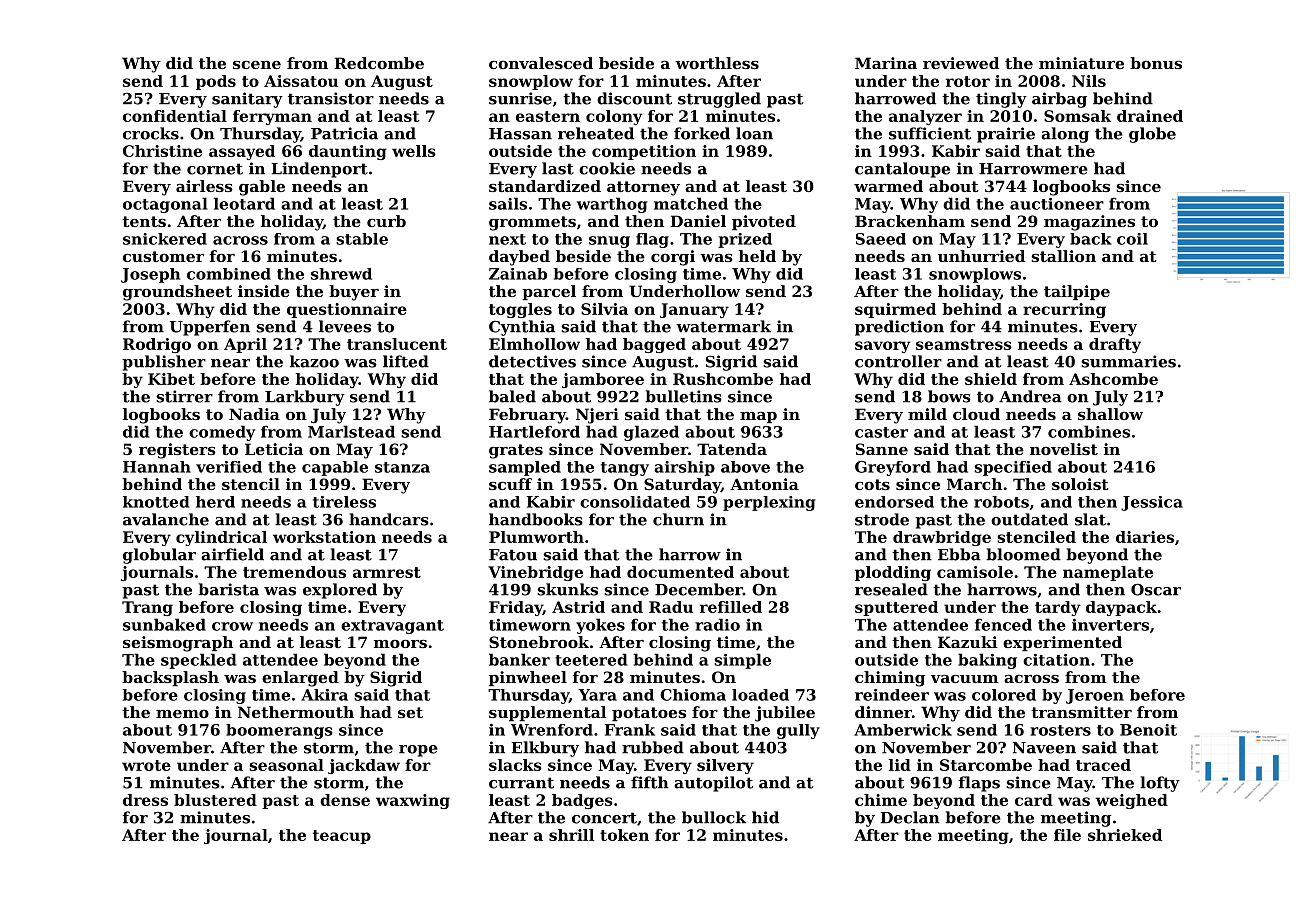 The height and width of the screenshot is (924, 1308). Describe the element at coordinates (1113, 379) in the screenshot. I see `Ashcombe` at that location.
